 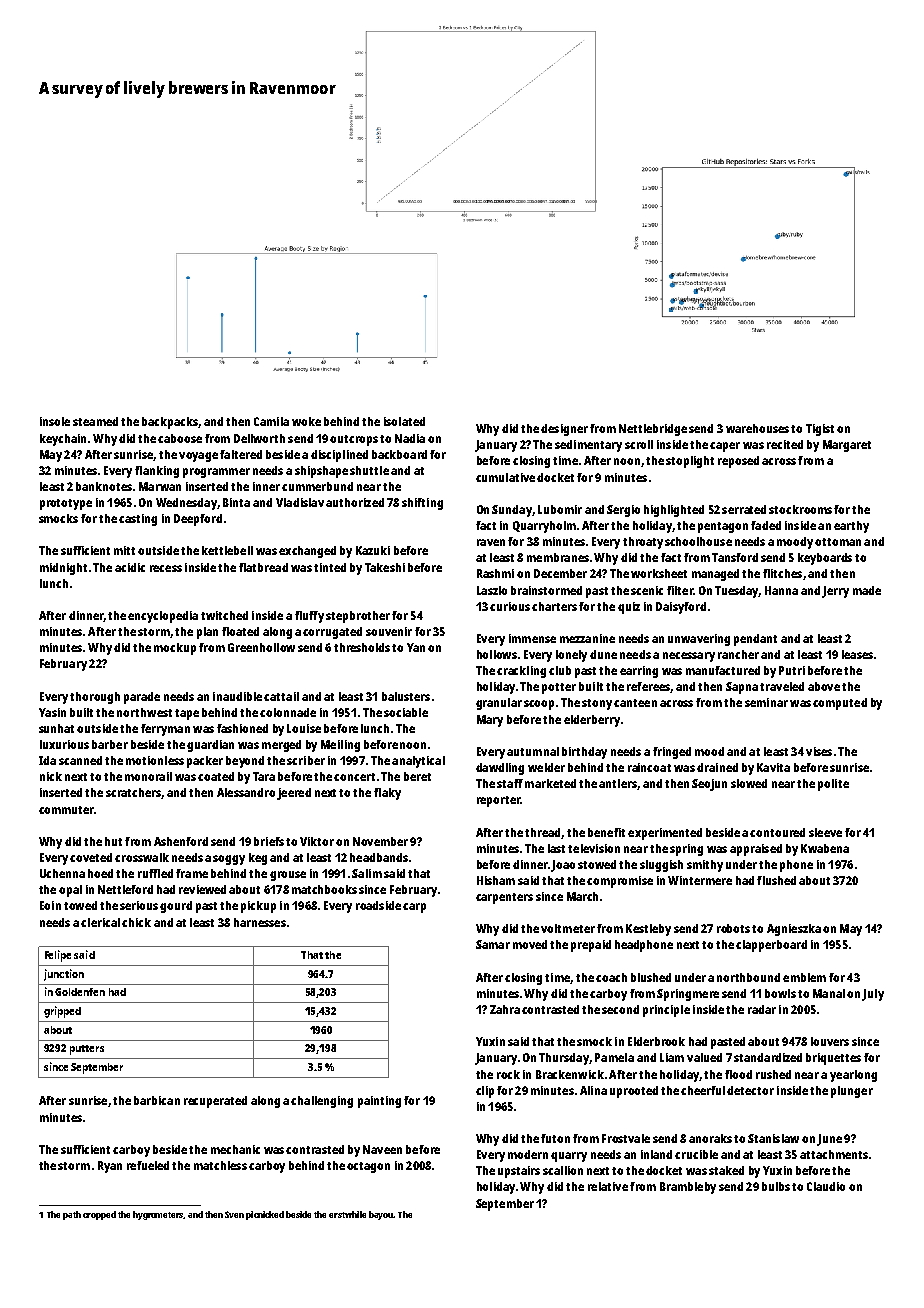 I want to click on Manal, so click(x=829, y=993).
